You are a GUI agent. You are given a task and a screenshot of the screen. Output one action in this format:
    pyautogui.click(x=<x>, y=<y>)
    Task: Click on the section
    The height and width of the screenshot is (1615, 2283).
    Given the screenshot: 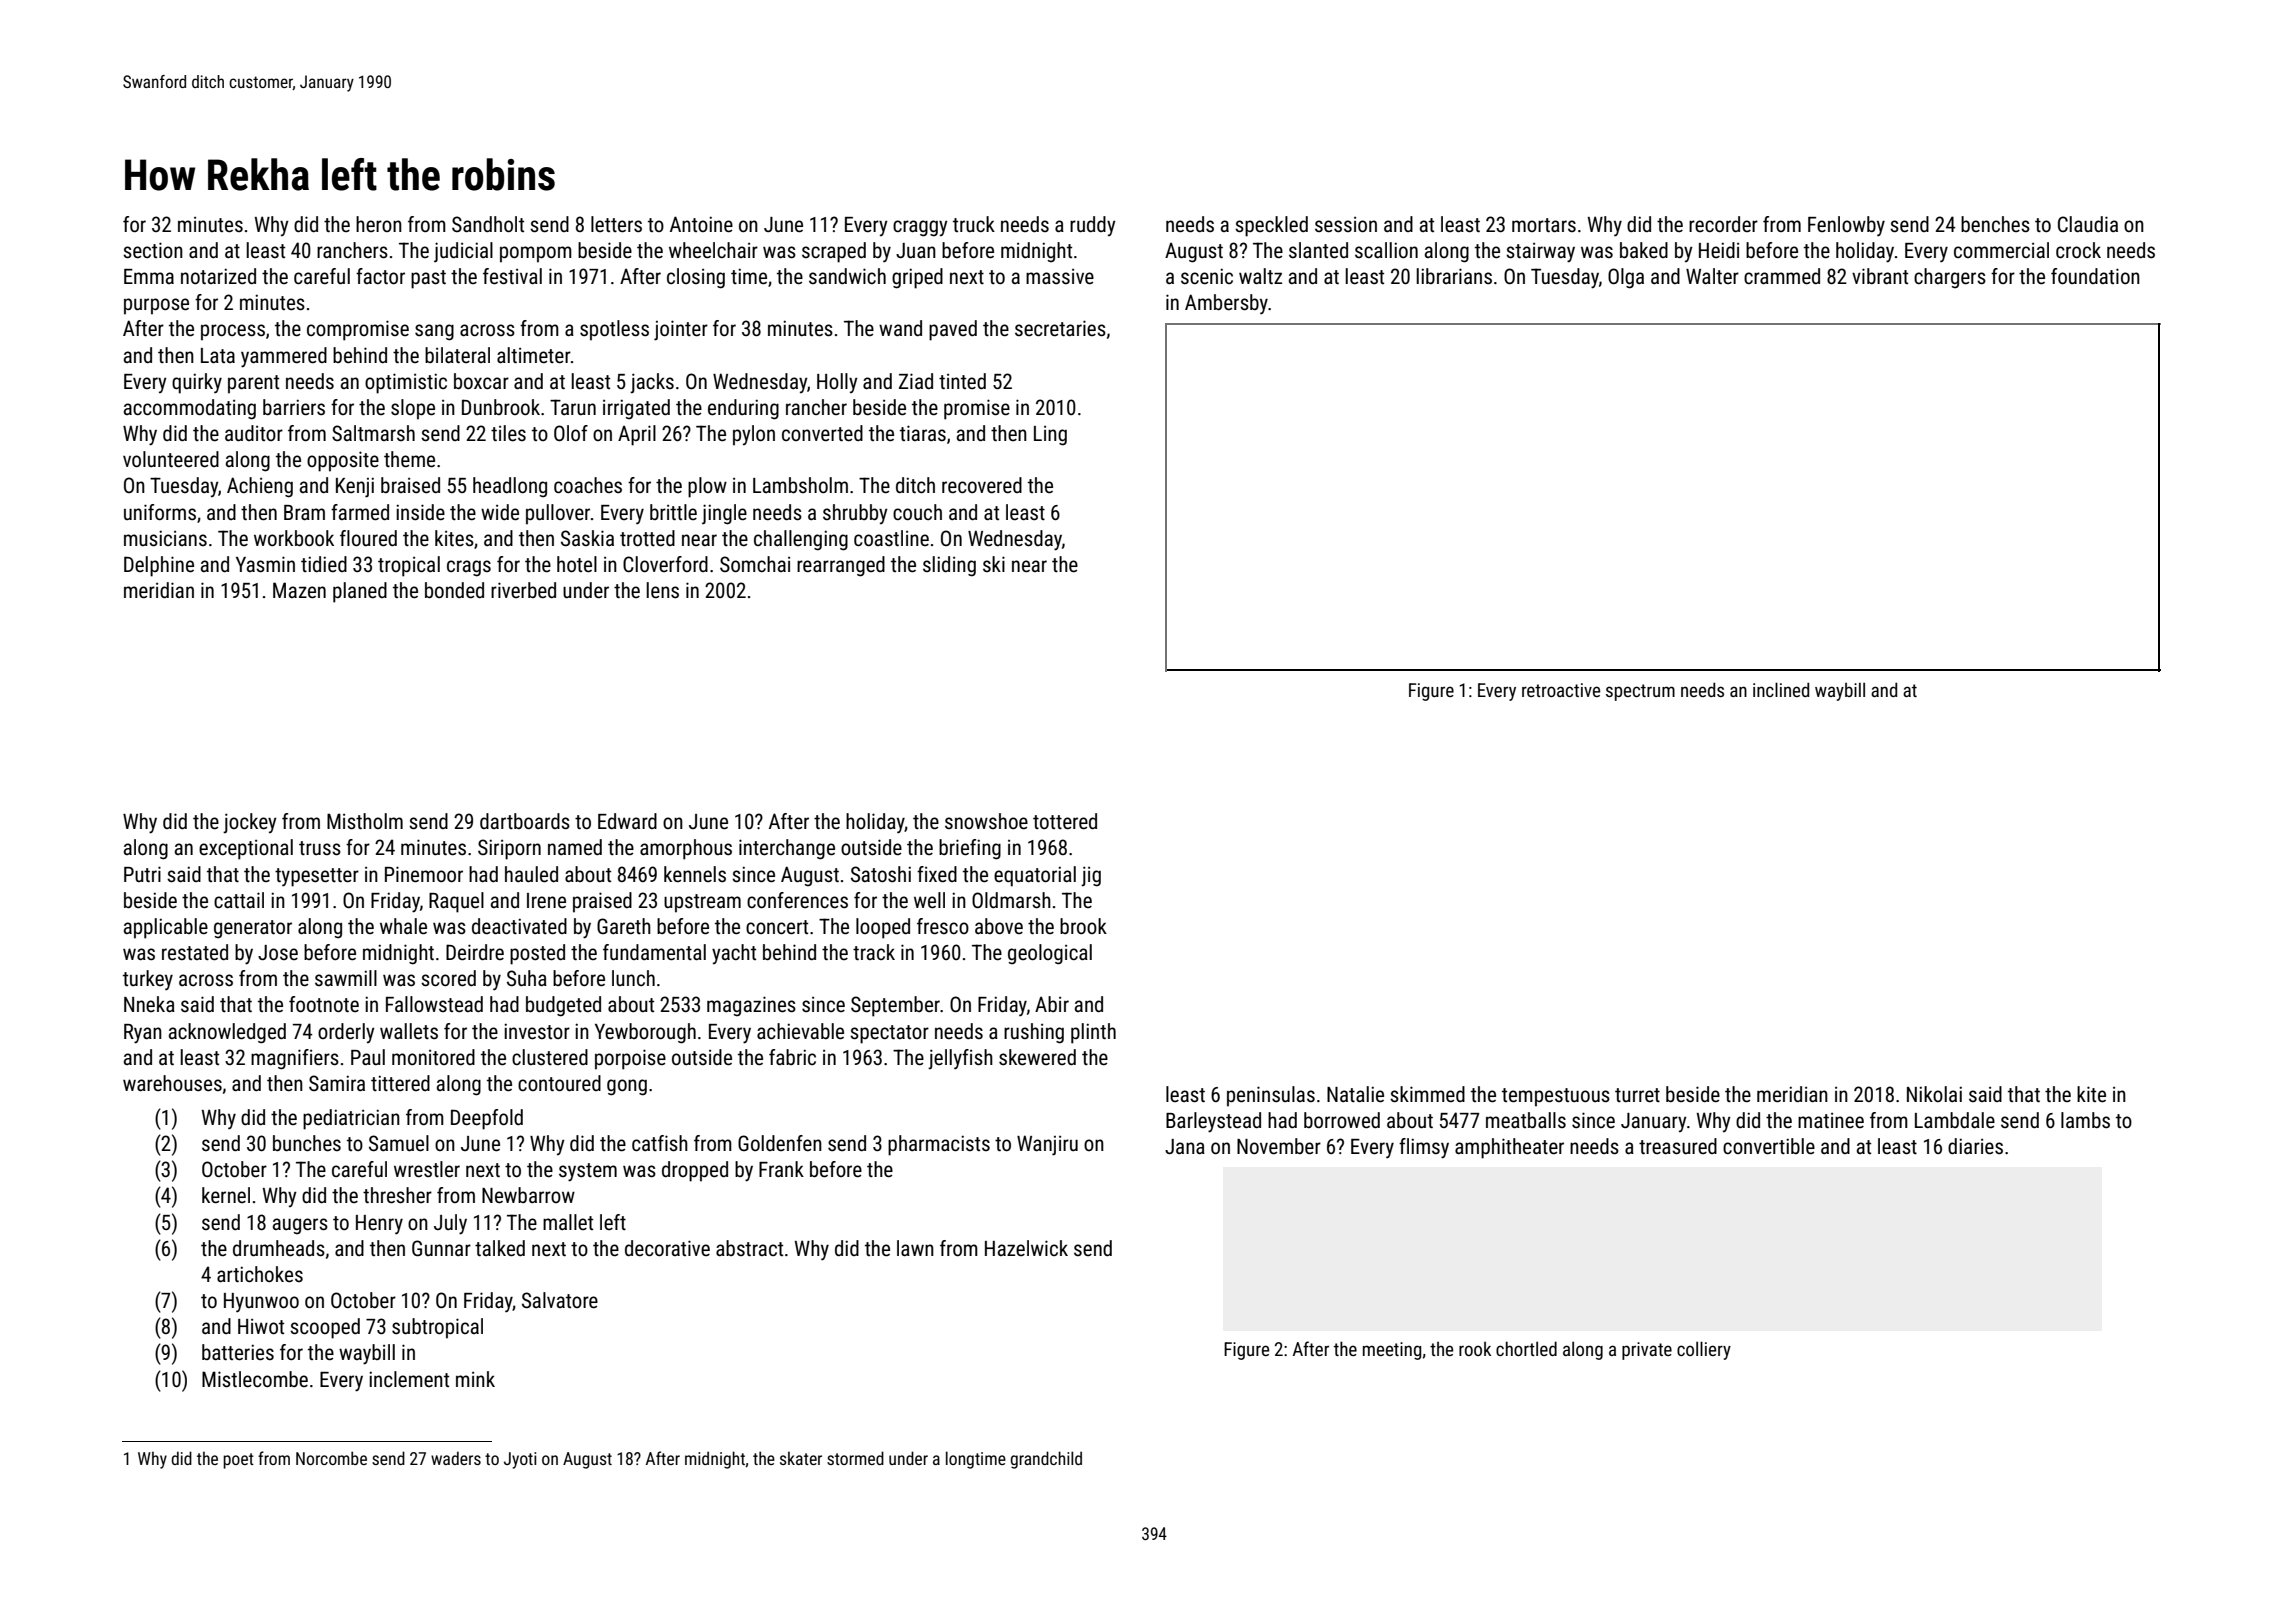 What is the action you would take?
    pyautogui.click(x=153, y=250)
